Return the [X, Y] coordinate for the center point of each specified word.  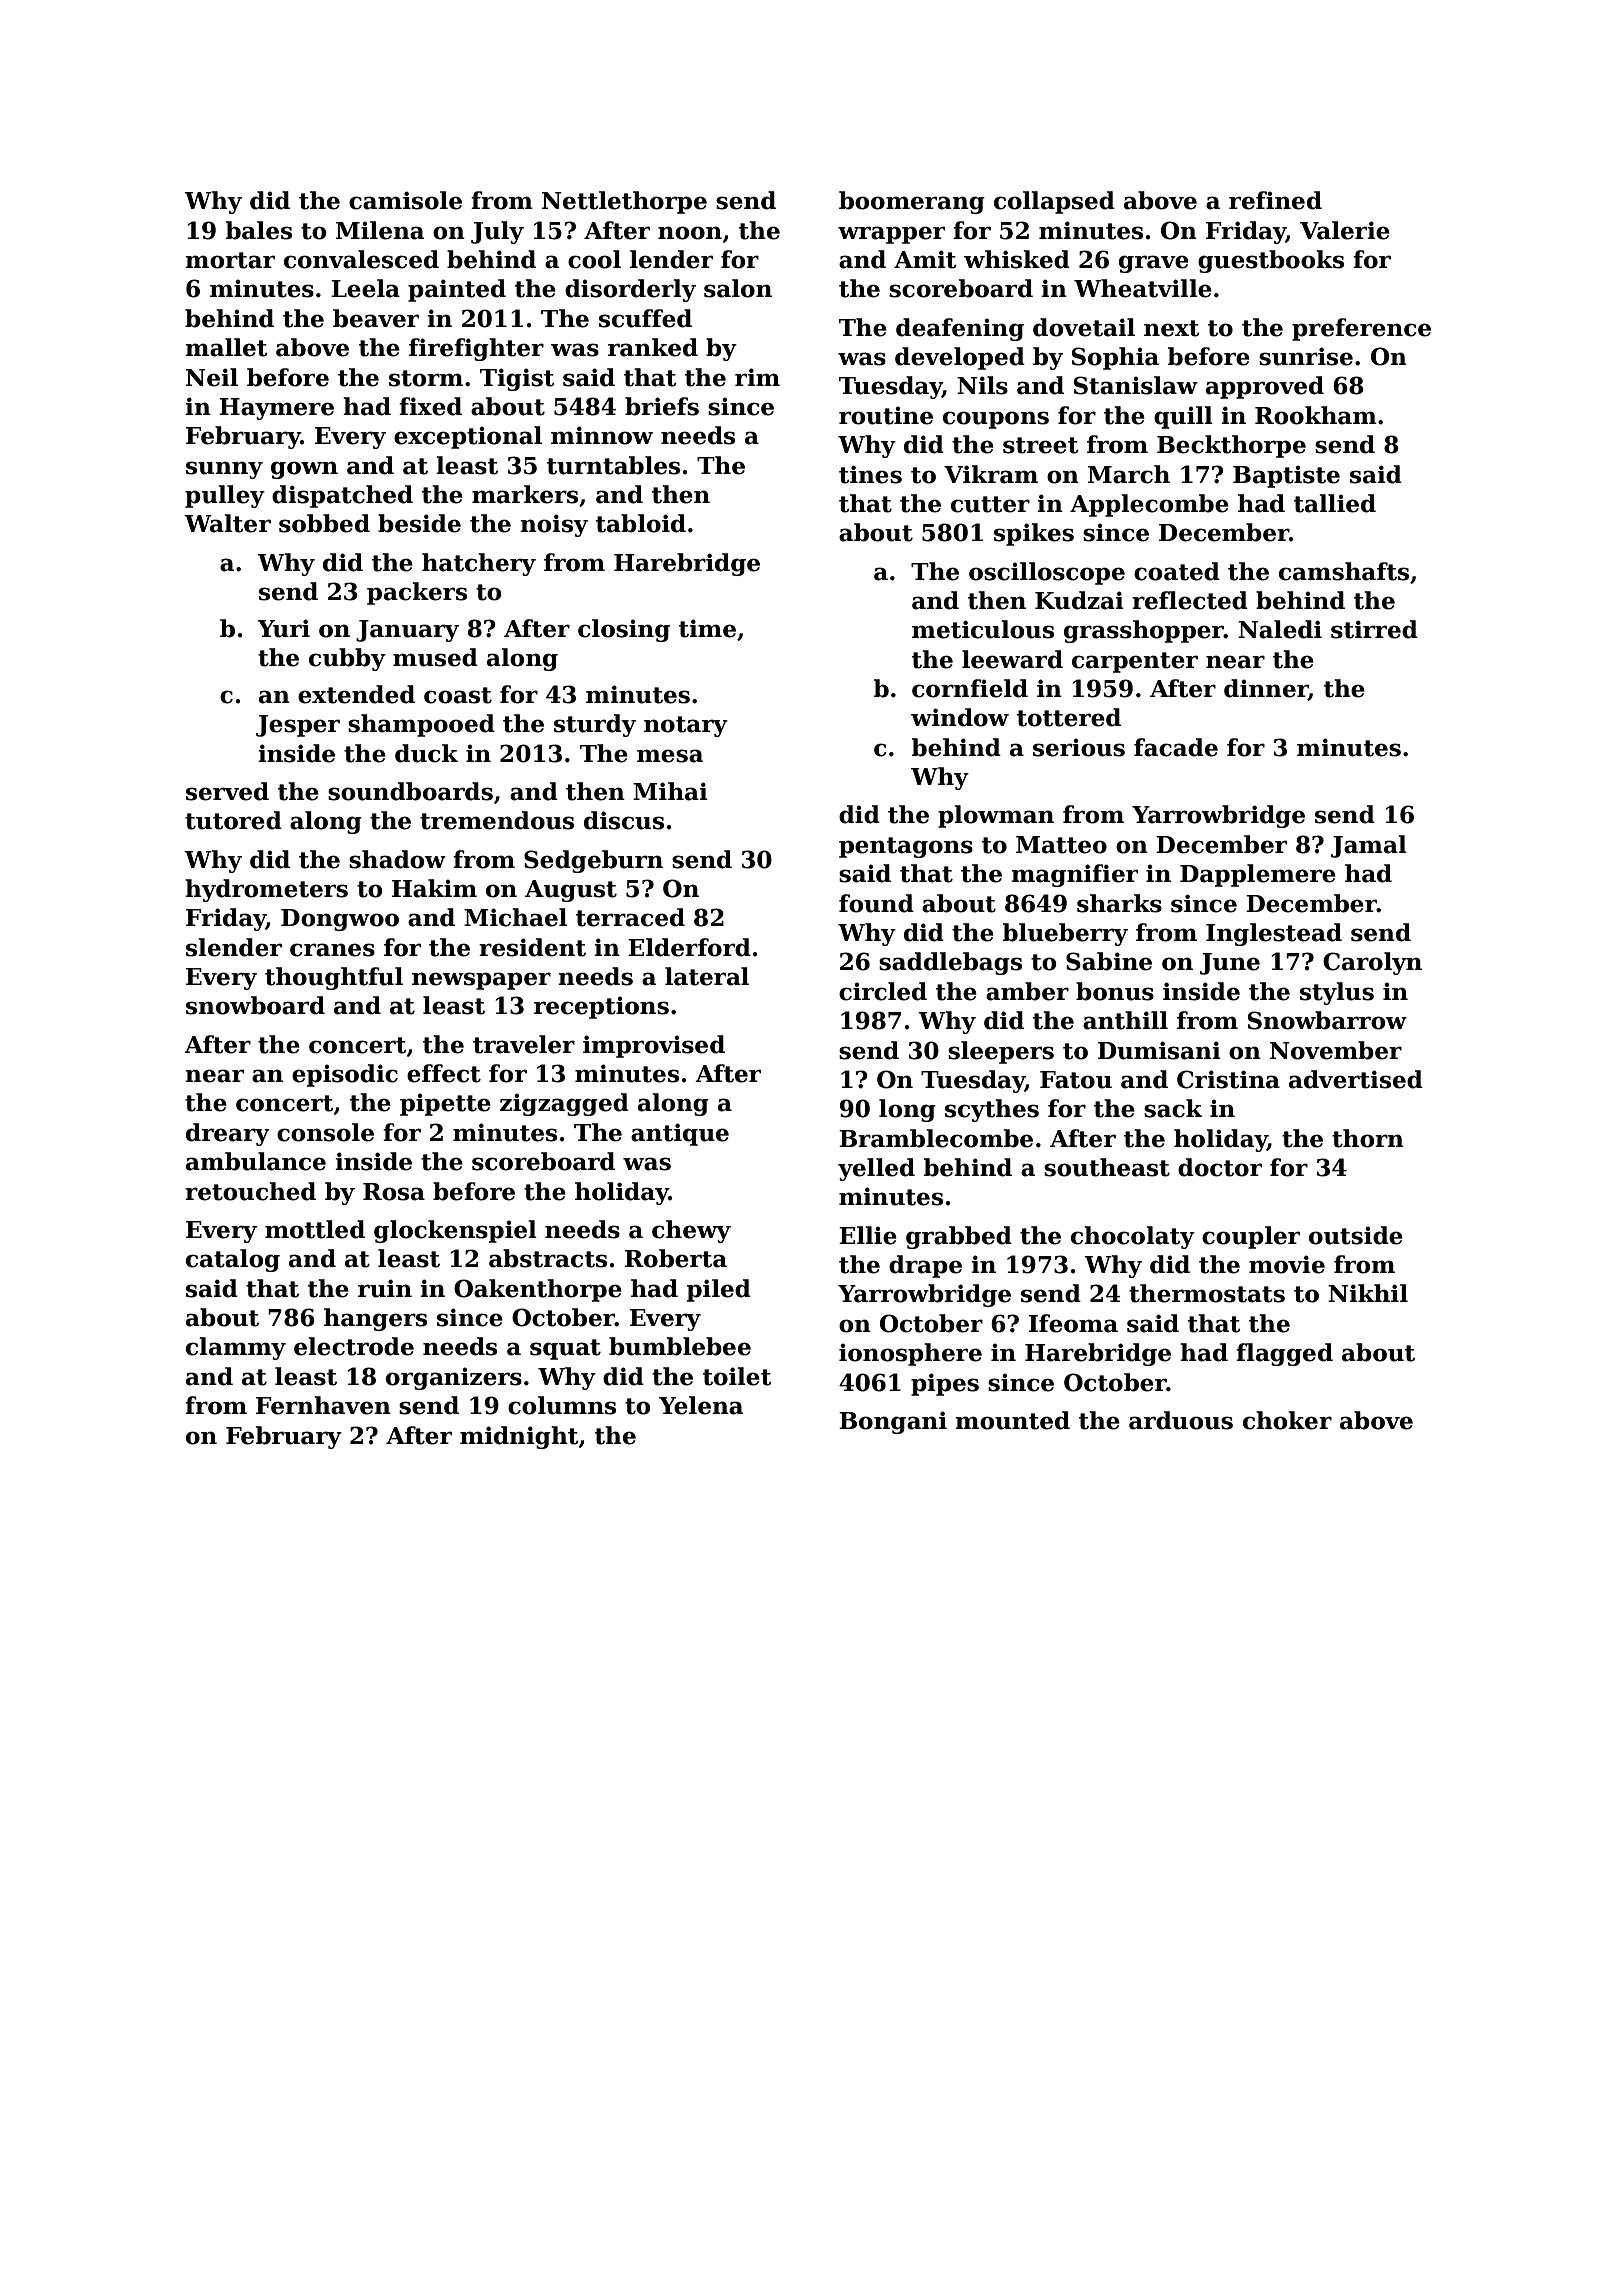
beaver [376, 318]
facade [1176, 747]
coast [458, 695]
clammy [236, 1348]
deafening [960, 329]
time [707, 628]
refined [1275, 200]
